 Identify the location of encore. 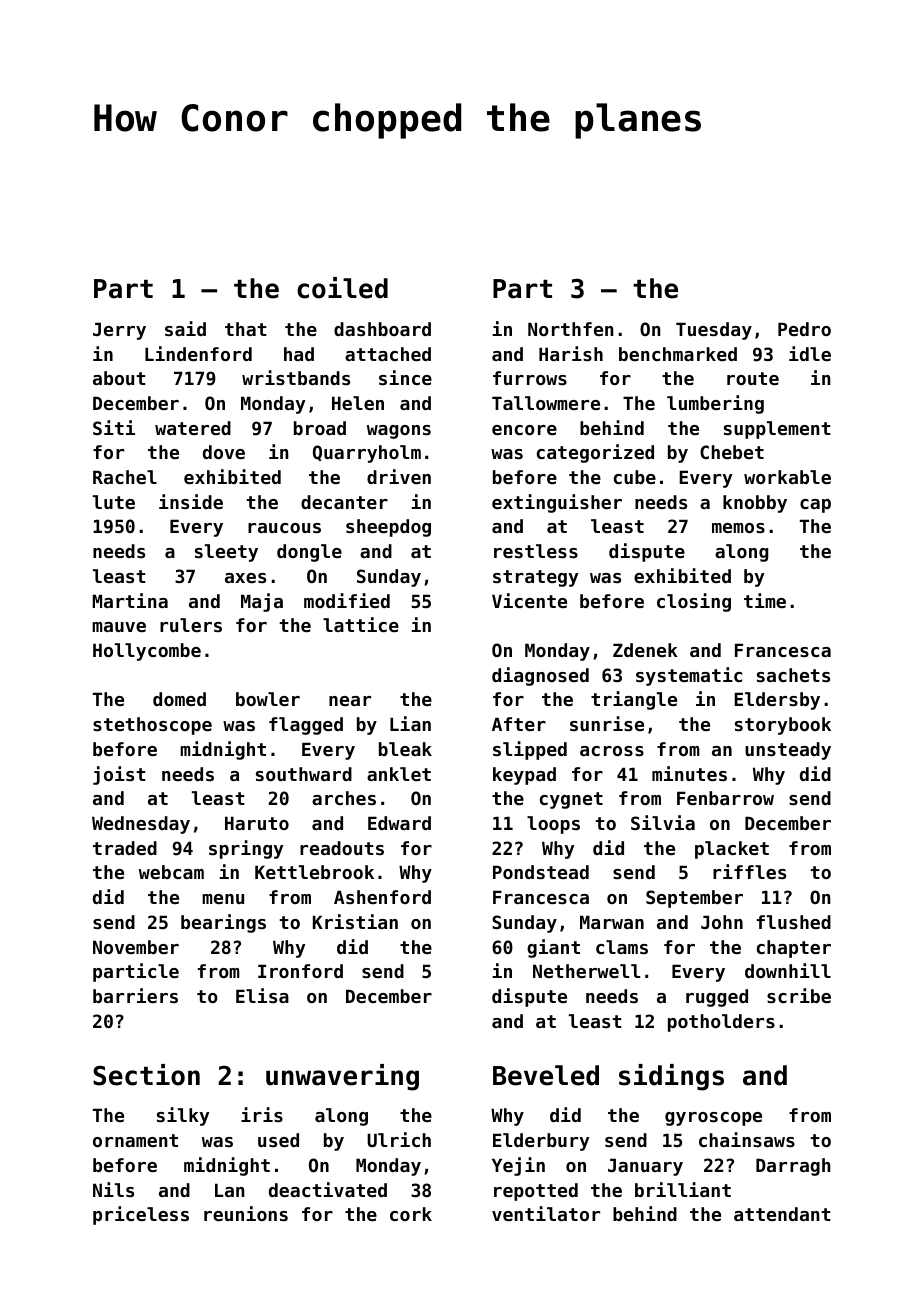
(524, 430).
